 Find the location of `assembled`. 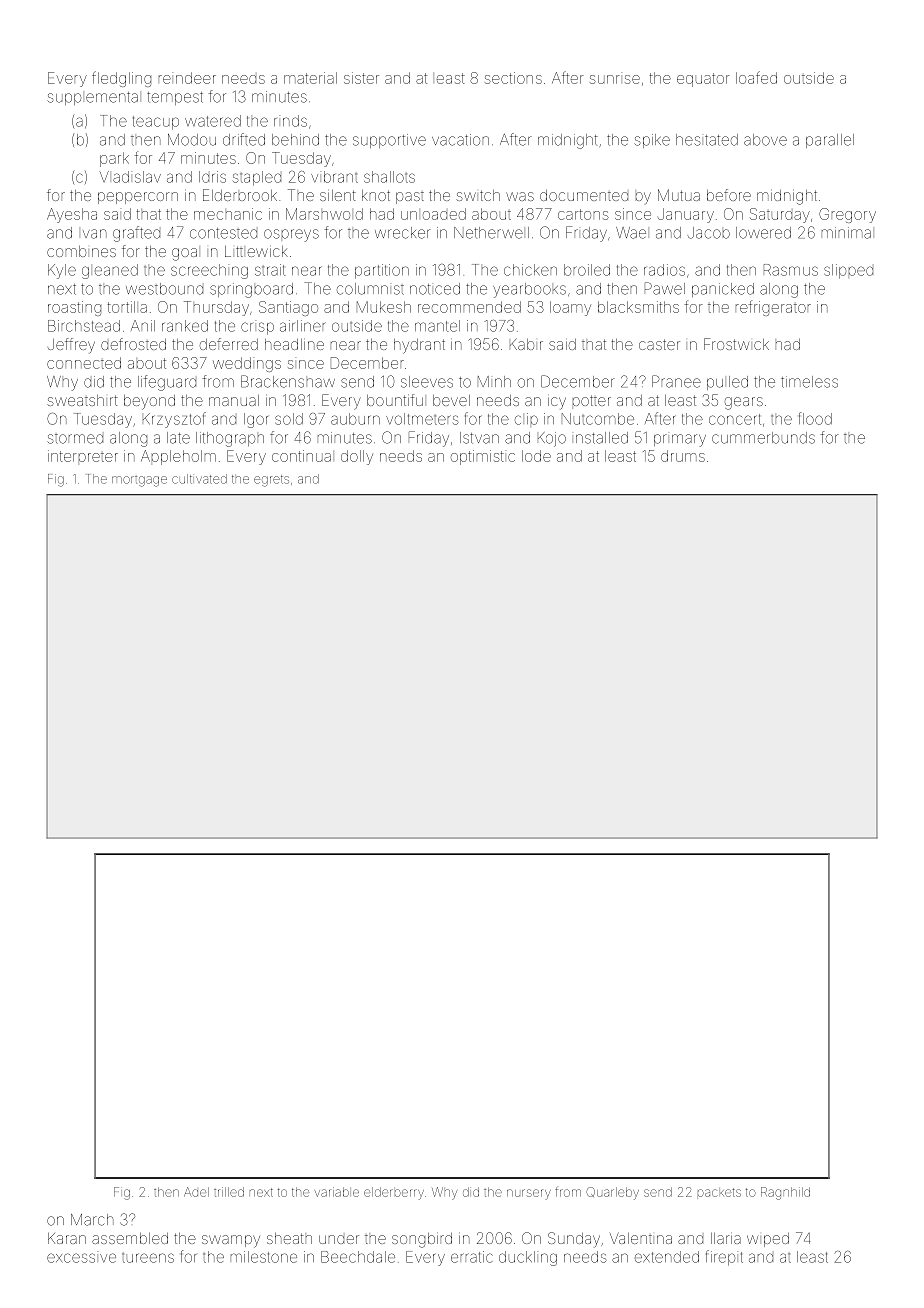

assembled is located at coordinates (130, 1238).
